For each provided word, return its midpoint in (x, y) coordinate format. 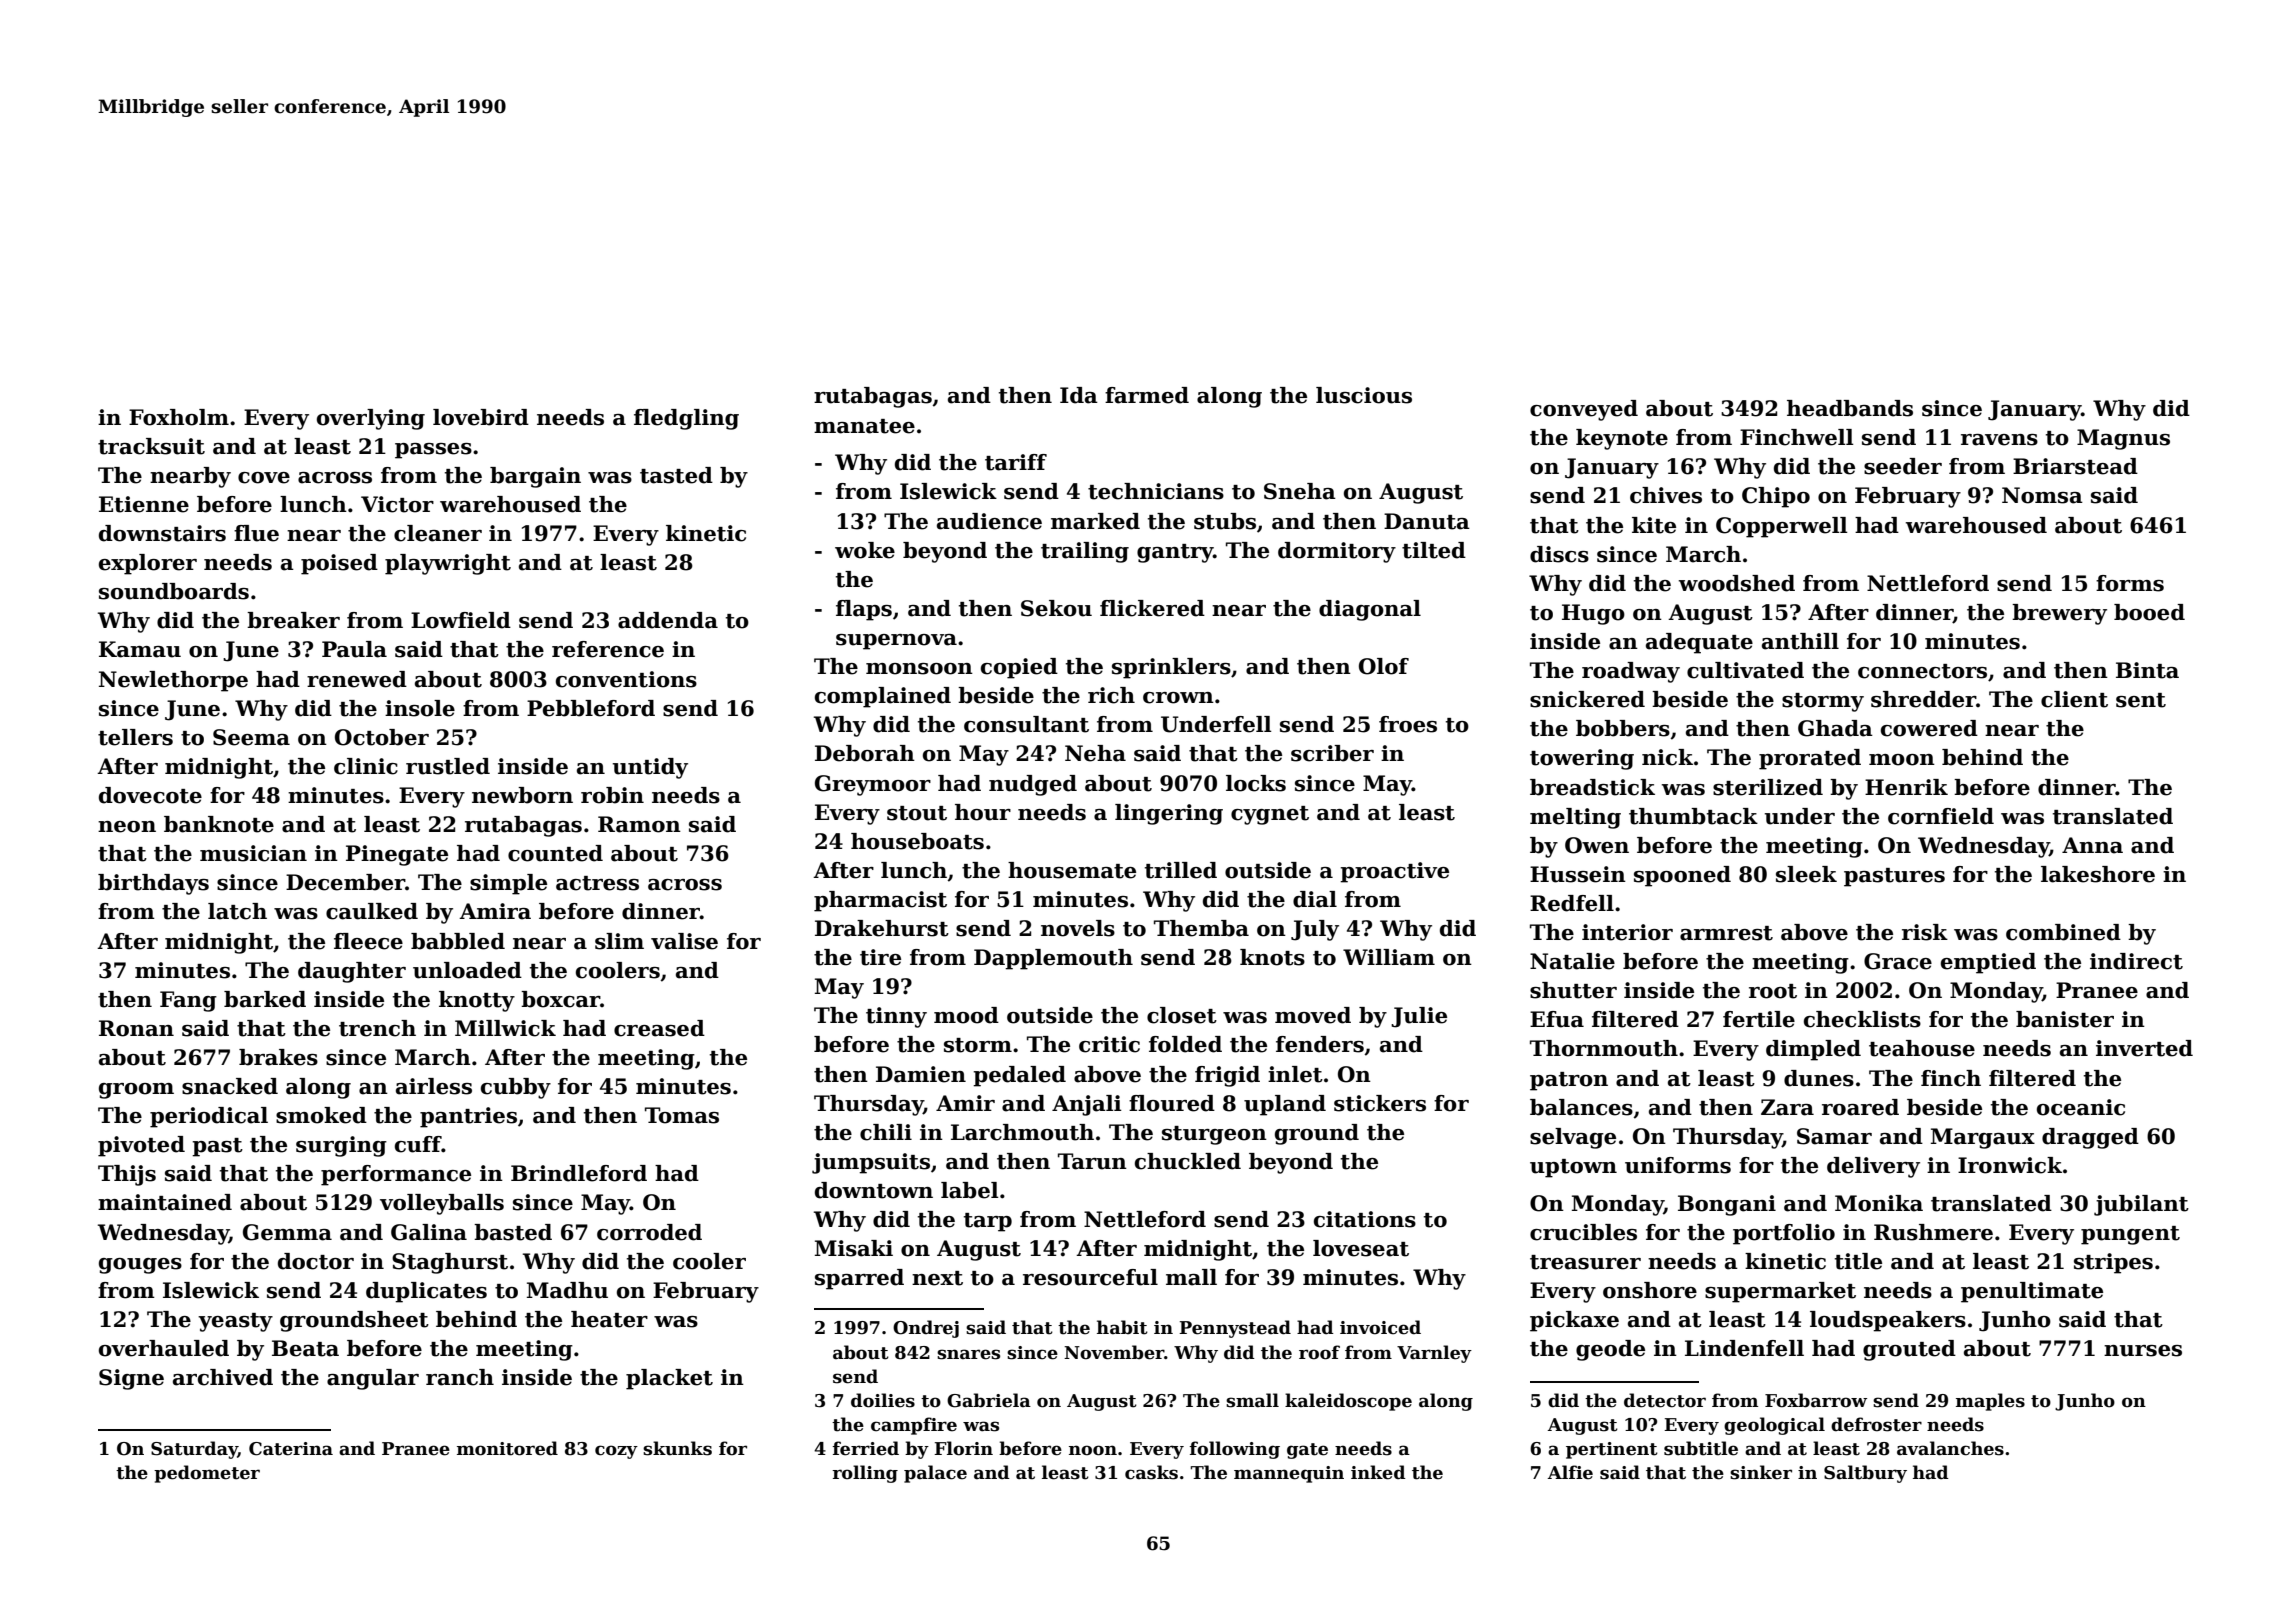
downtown (874, 1190)
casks (1151, 1472)
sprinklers (1171, 668)
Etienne (144, 504)
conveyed (1584, 410)
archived (223, 1377)
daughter (352, 972)
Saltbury (1865, 1474)
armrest (1726, 933)
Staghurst (450, 1263)
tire (880, 957)
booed (2149, 612)
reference (608, 649)
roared (1860, 1107)
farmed (1147, 395)
